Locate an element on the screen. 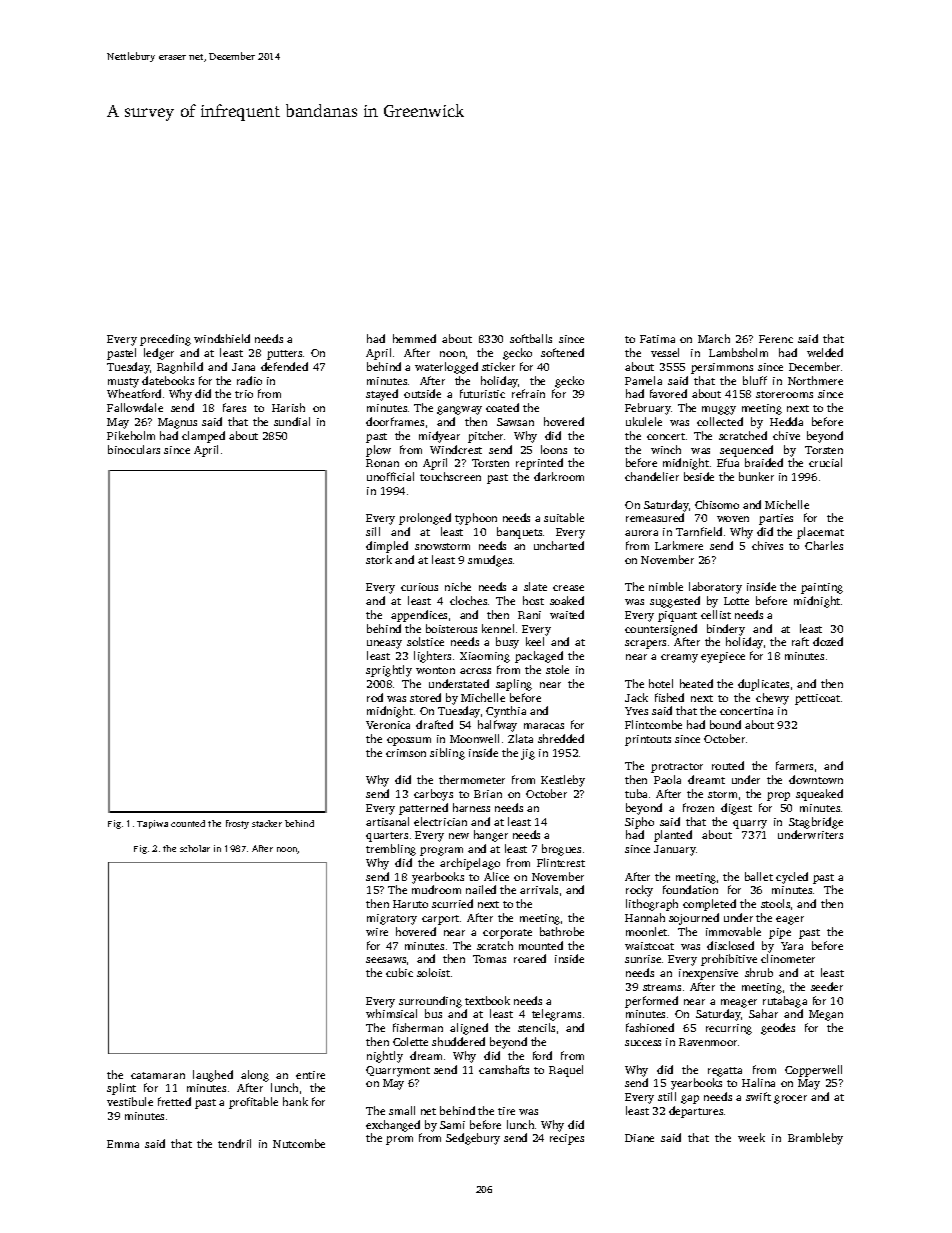 Image resolution: width=952 pixels, height=1233 pixels. jig is located at coordinates (528, 754).
